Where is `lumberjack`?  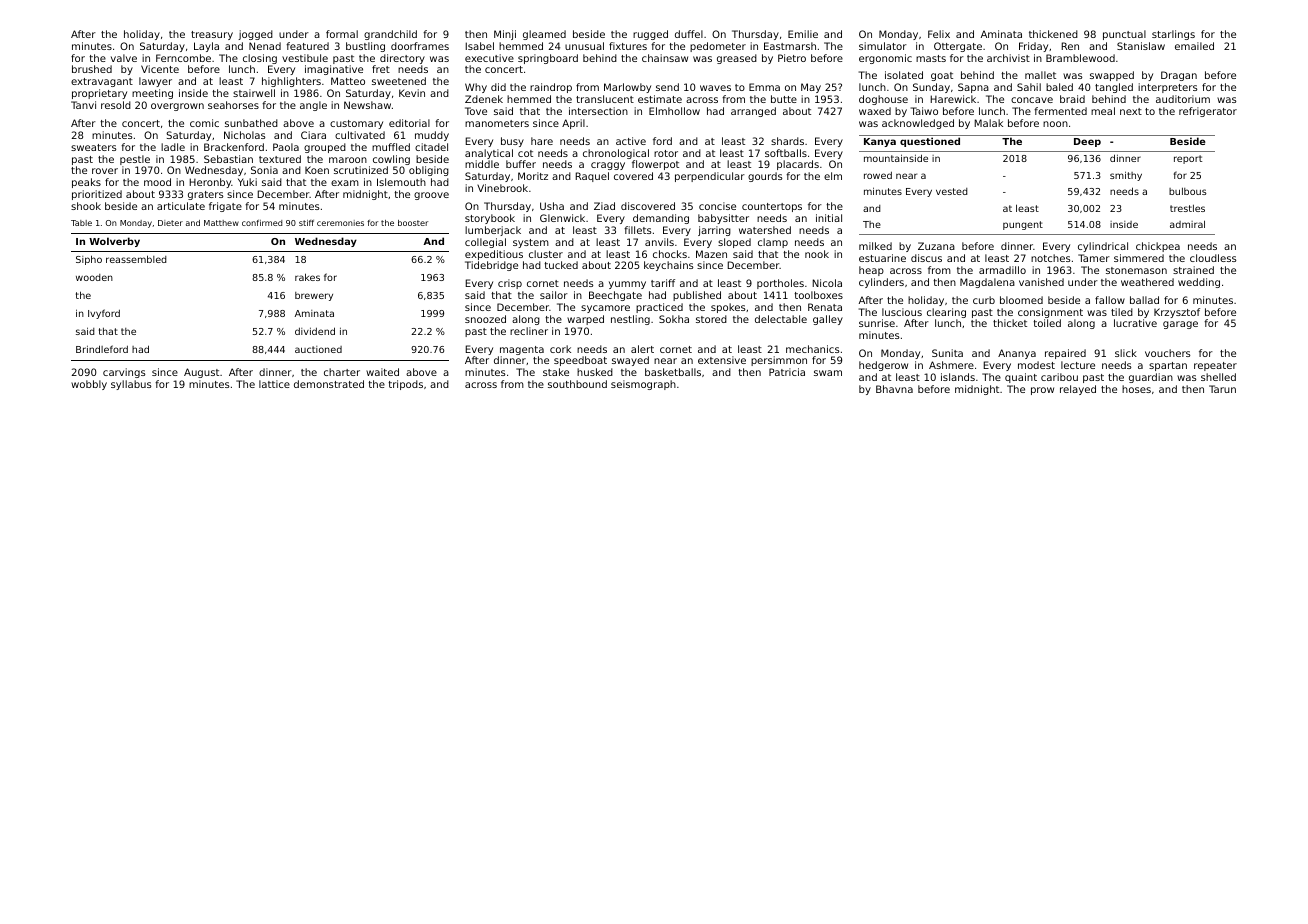 lumberjack is located at coordinates (493, 231).
